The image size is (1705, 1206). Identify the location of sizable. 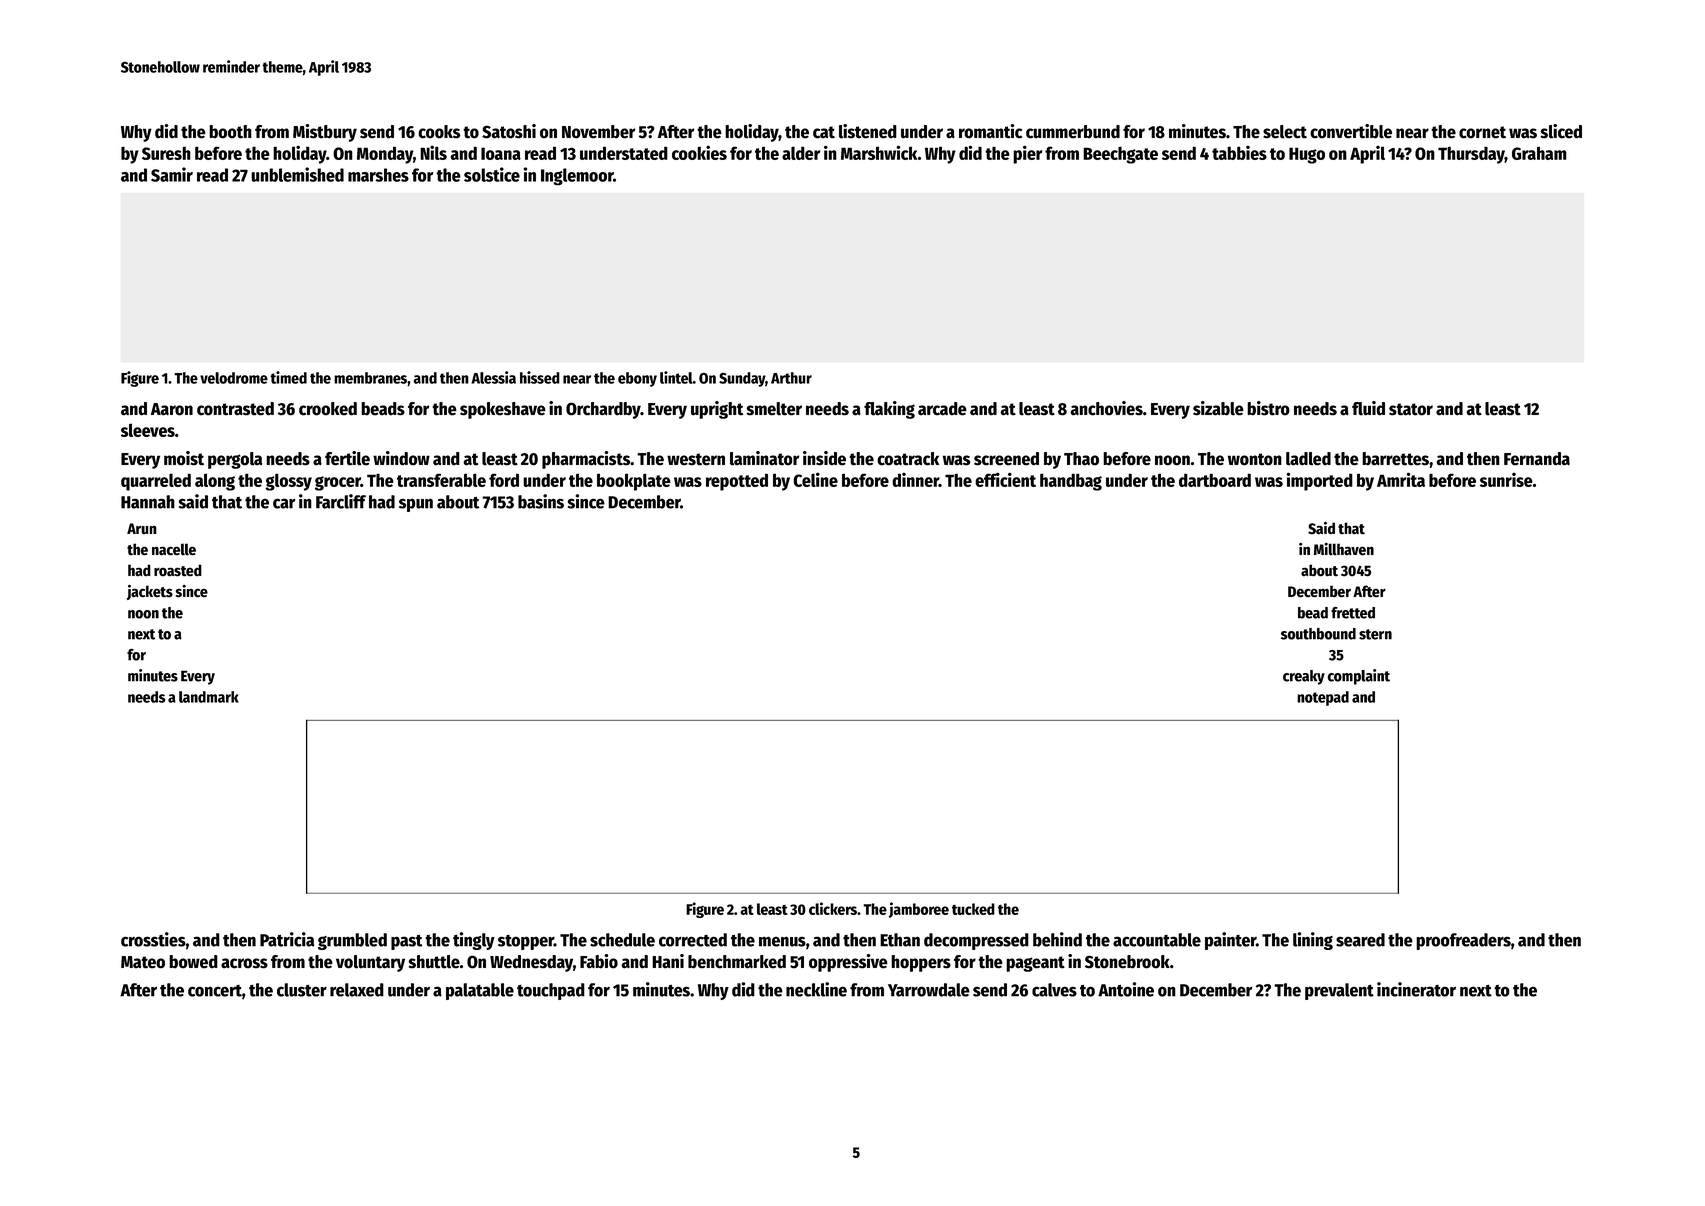
(1218, 408).
